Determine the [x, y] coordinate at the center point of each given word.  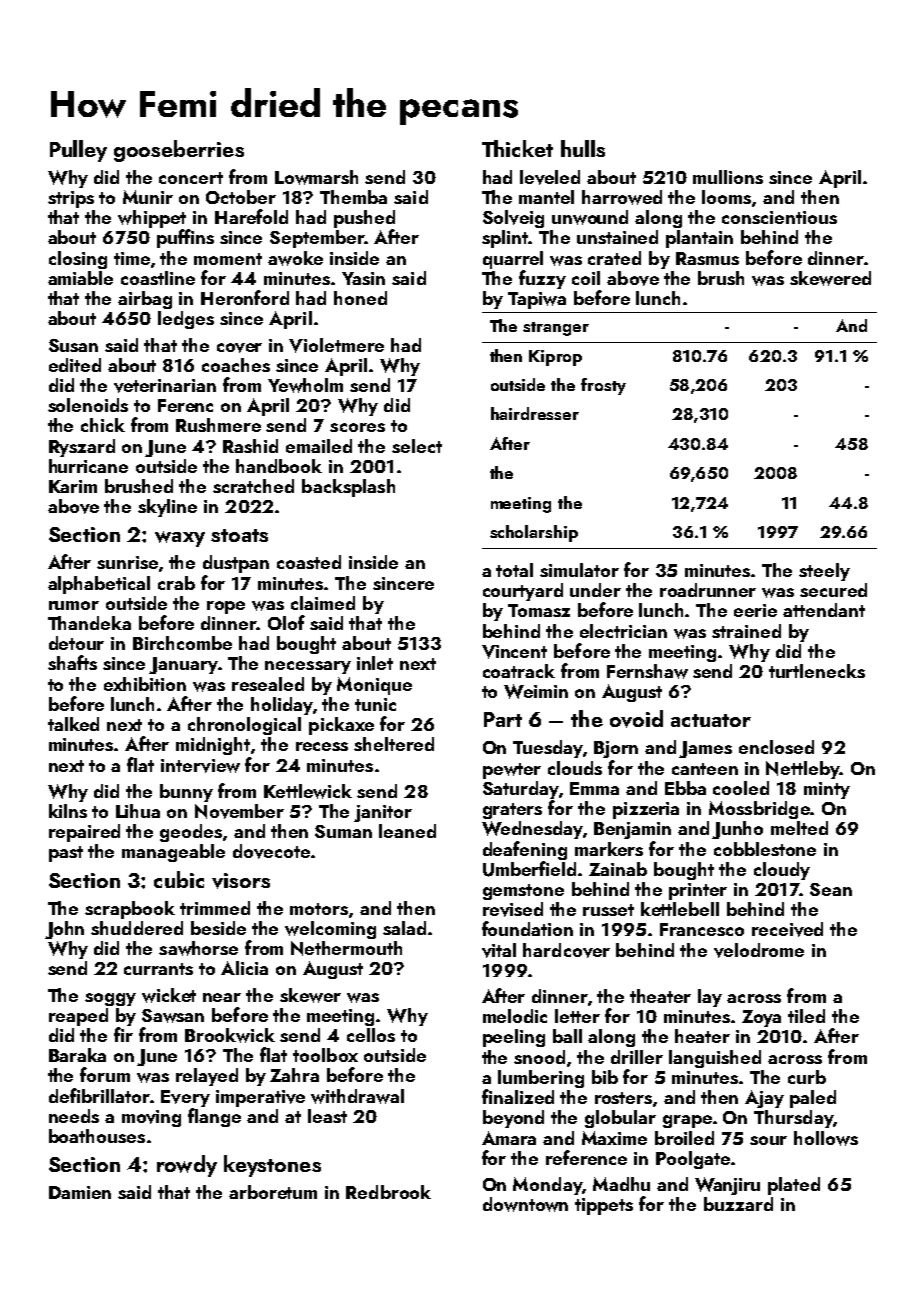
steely [824, 572]
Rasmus [707, 258]
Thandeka [89, 623]
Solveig [513, 219]
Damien [80, 1192]
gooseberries [179, 151]
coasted [309, 562]
